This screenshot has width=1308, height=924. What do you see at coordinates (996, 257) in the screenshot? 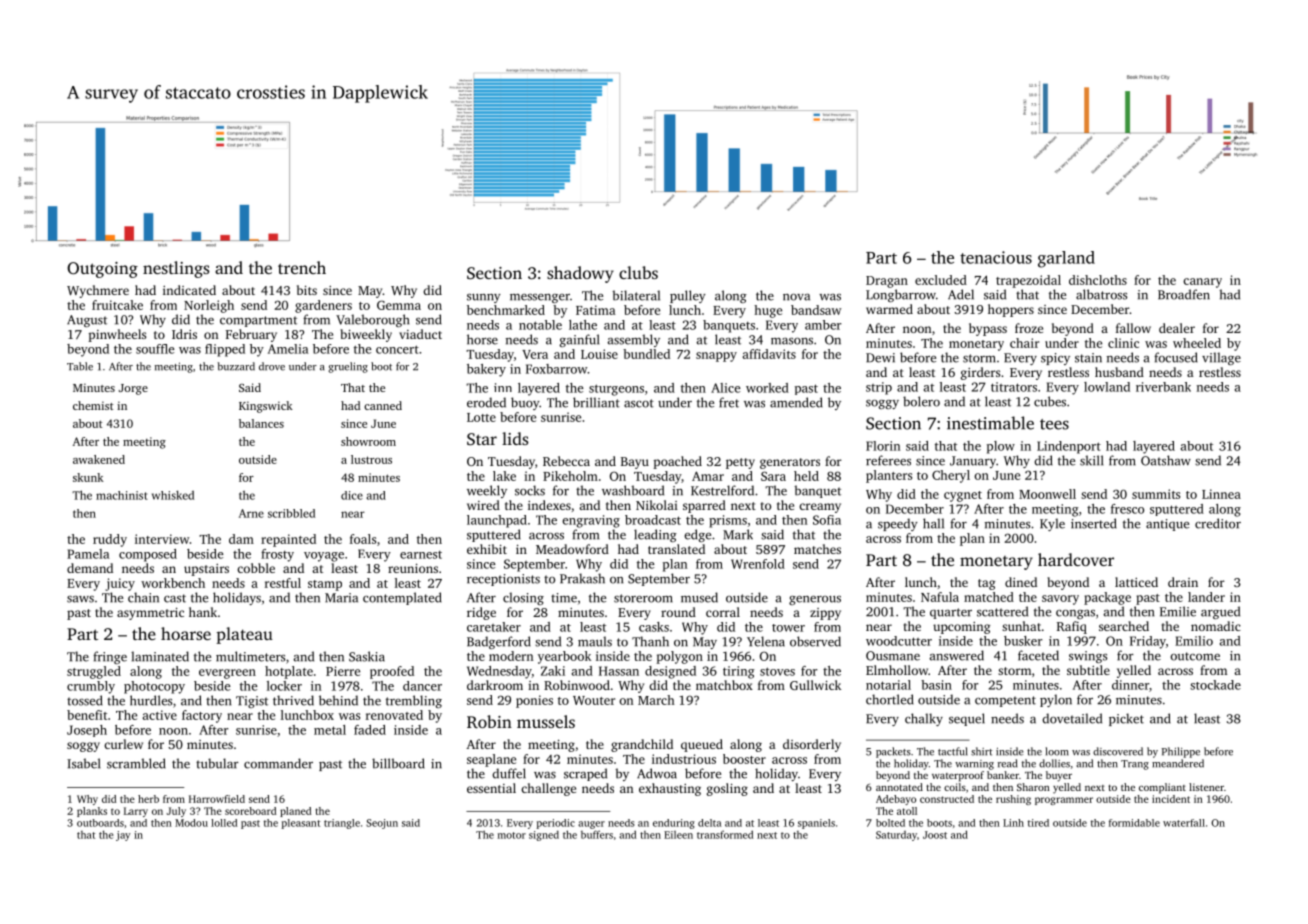
I see `tenacious` at bounding box center [996, 257].
